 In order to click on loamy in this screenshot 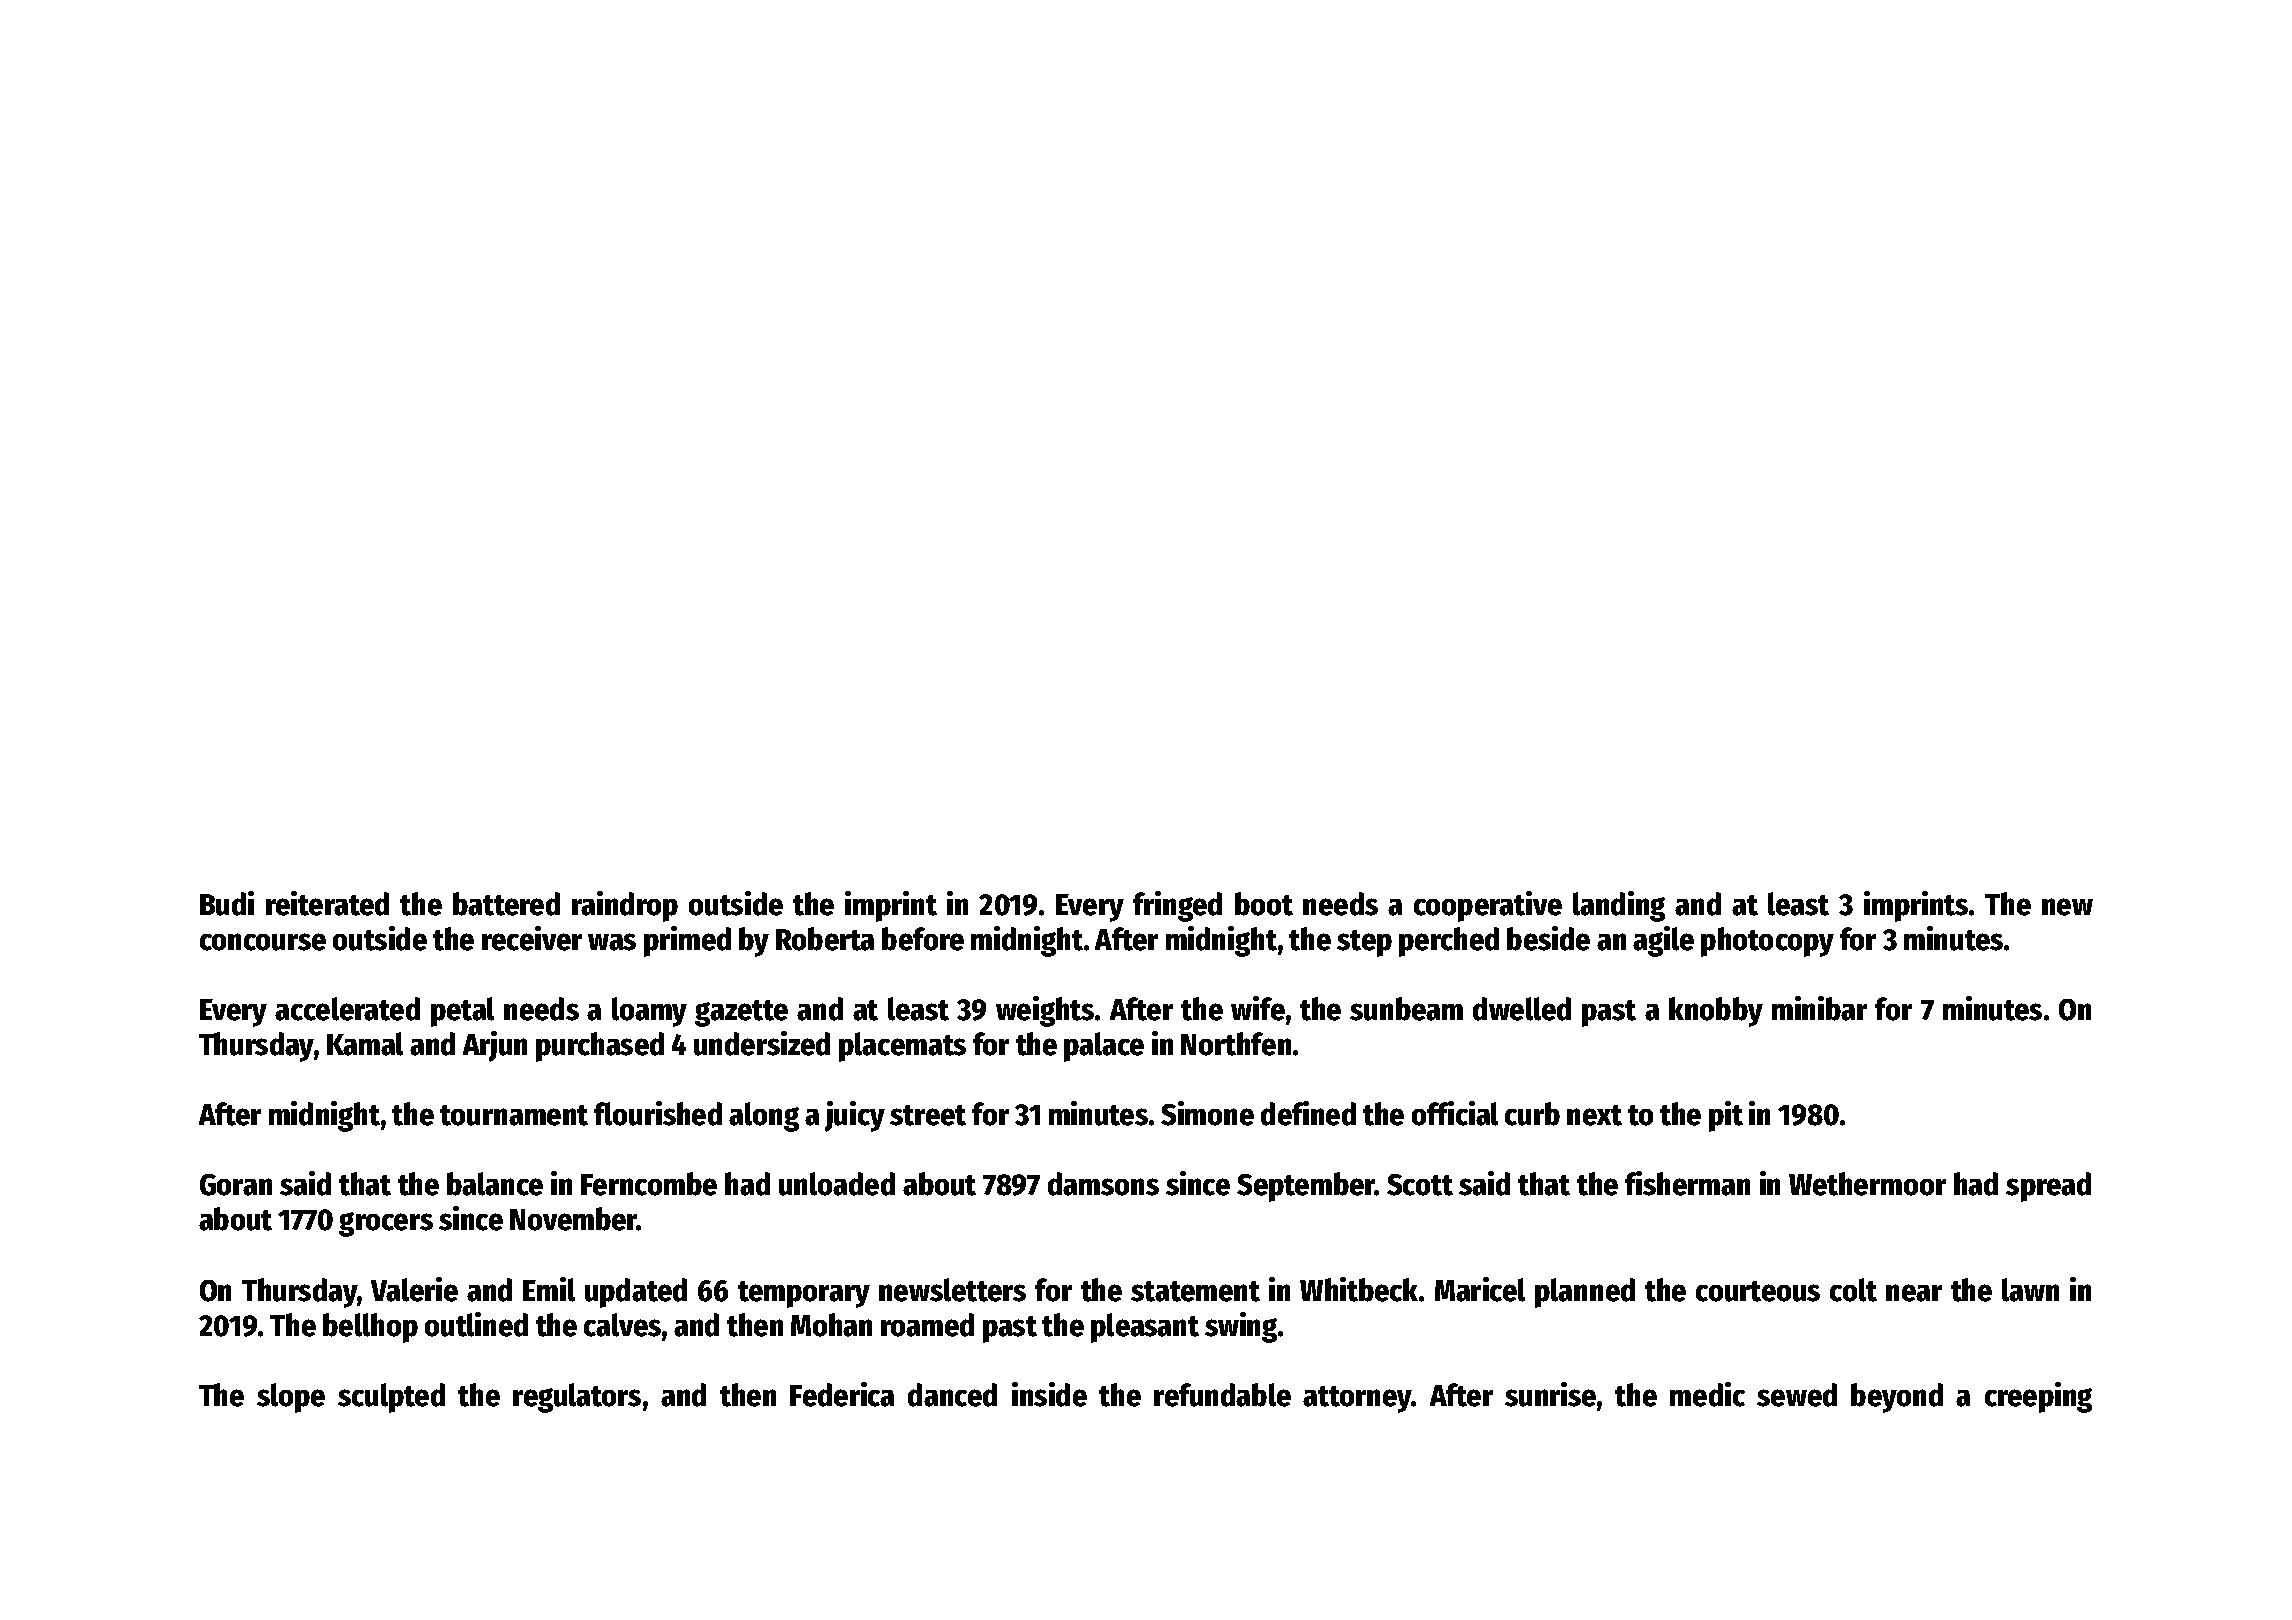, I will do `click(649, 1012)`.
